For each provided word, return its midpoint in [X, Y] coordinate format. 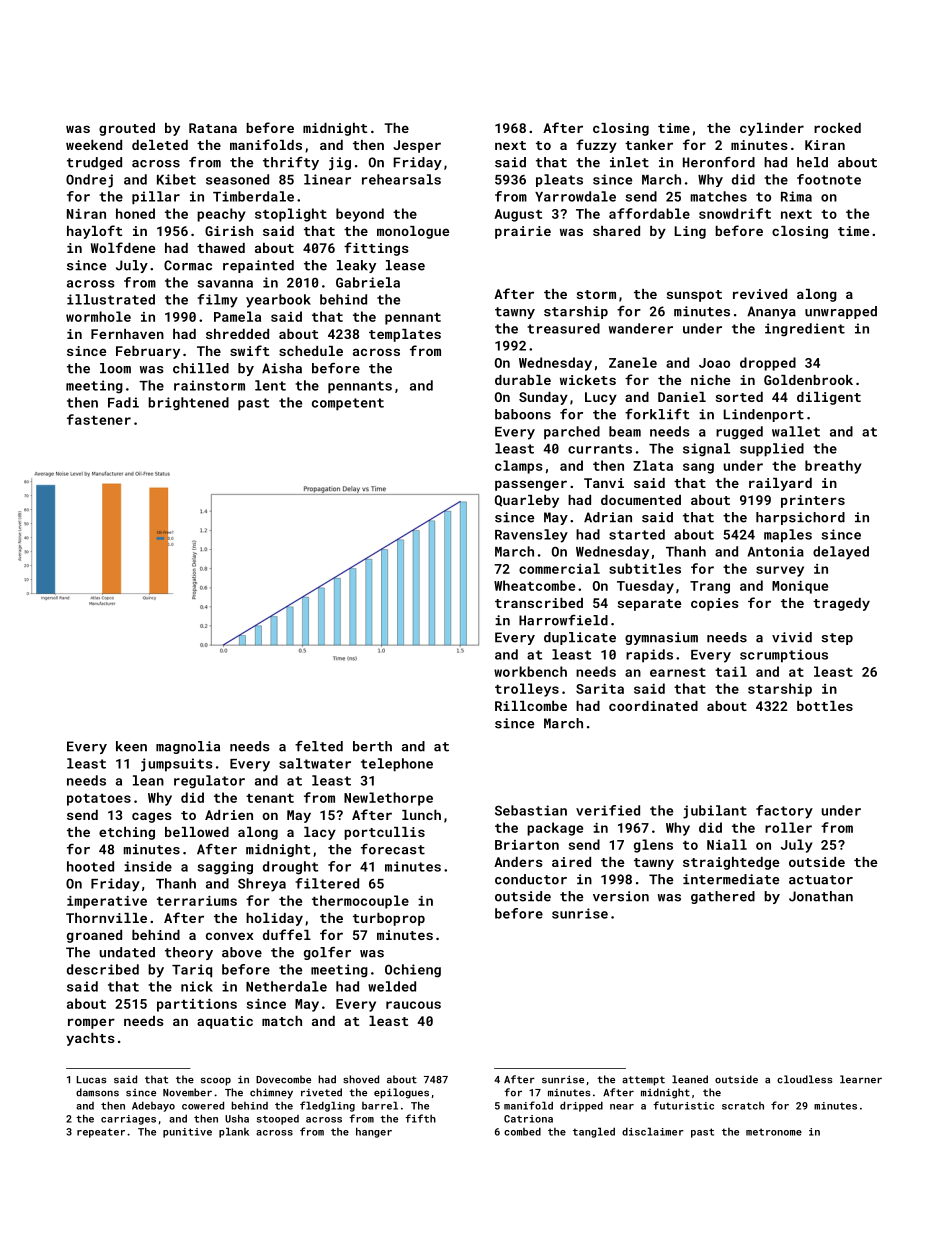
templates [405, 335]
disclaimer [653, 1131]
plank [234, 1132]
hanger [374, 1132]
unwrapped [841, 312]
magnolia [188, 747]
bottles [825, 706]
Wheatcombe [534, 585]
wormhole [98, 316]
